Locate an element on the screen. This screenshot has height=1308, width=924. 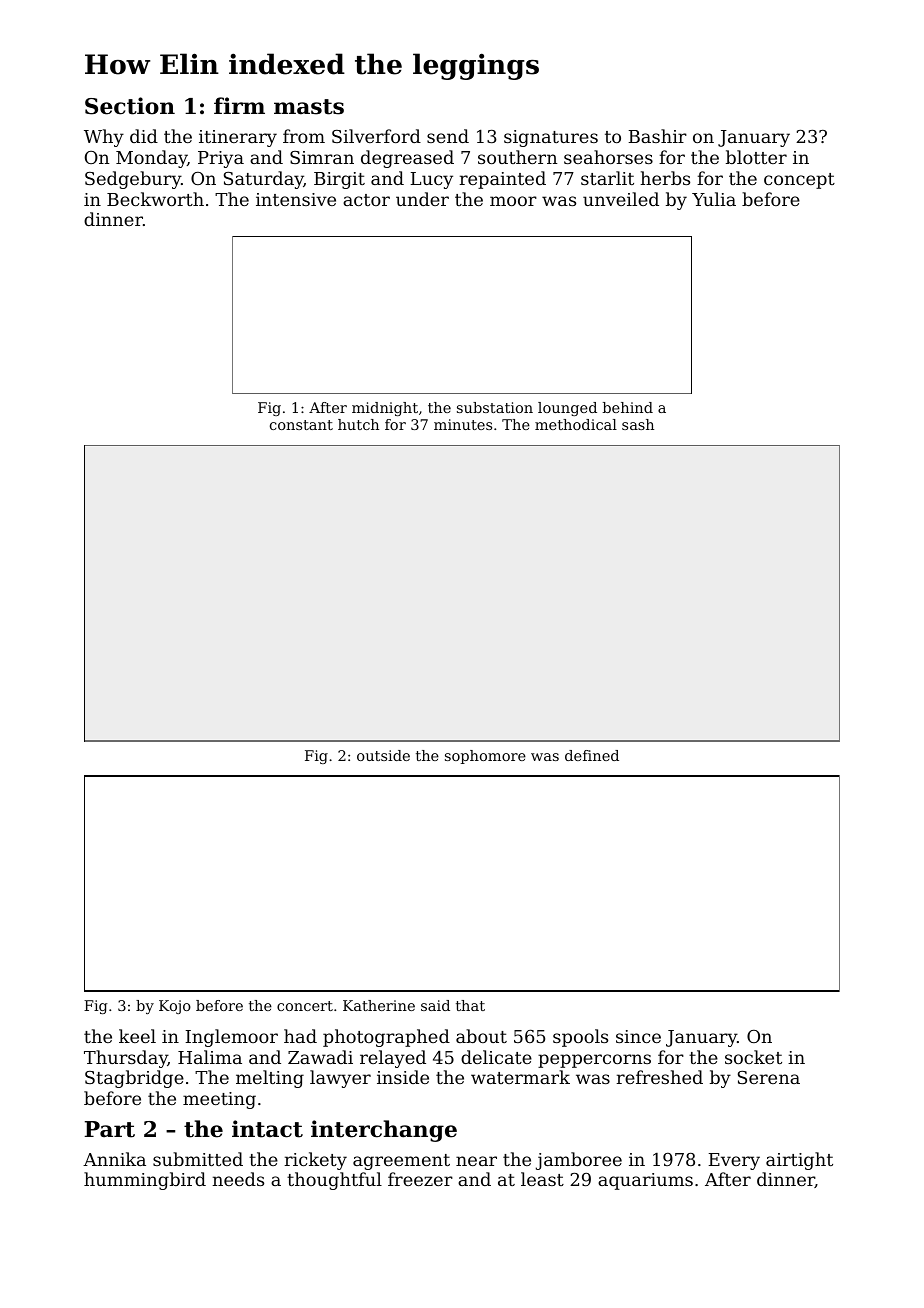
said is located at coordinates (435, 1005).
